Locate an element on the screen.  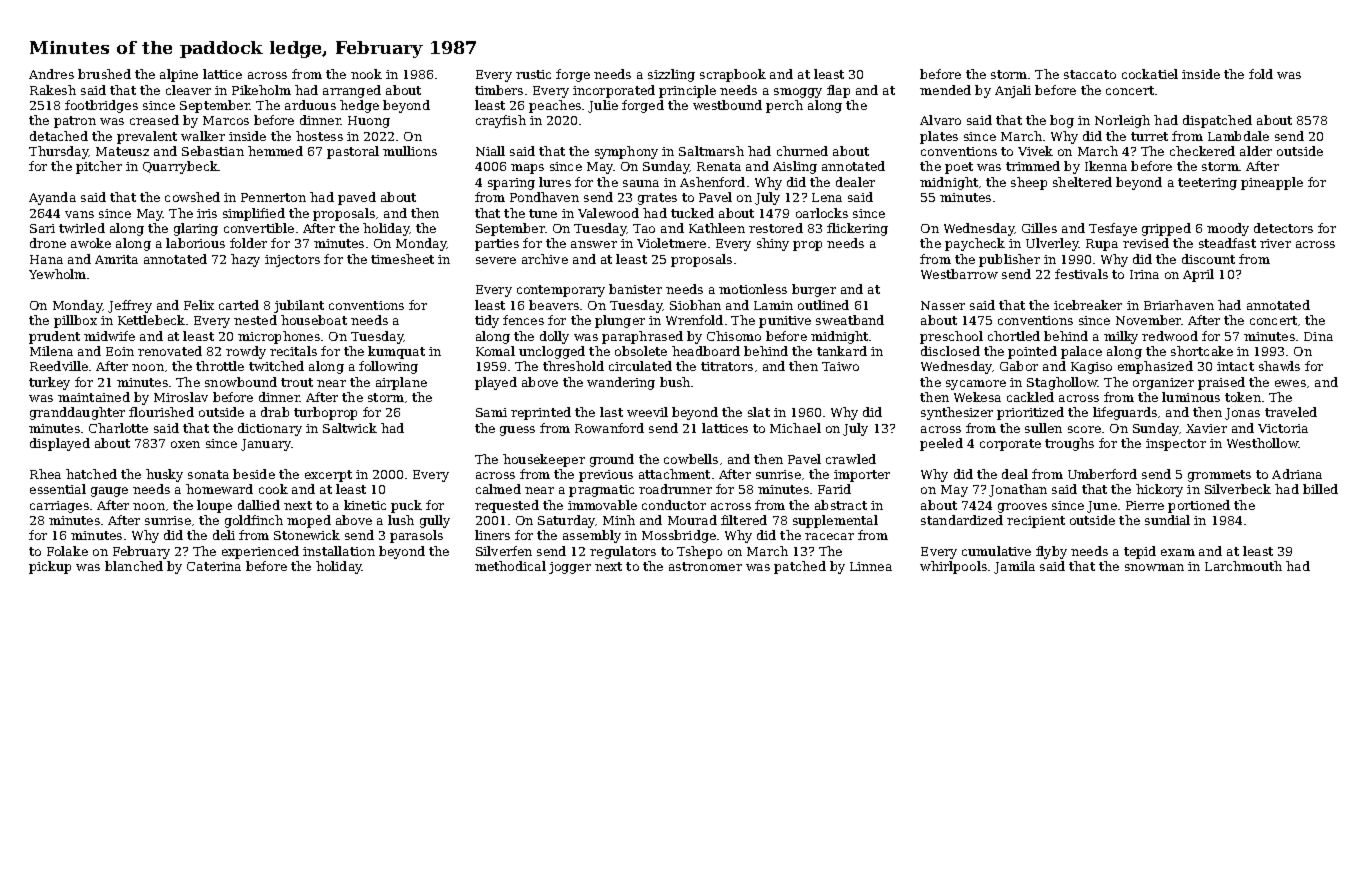
Kagiso is located at coordinates (1091, 368).
